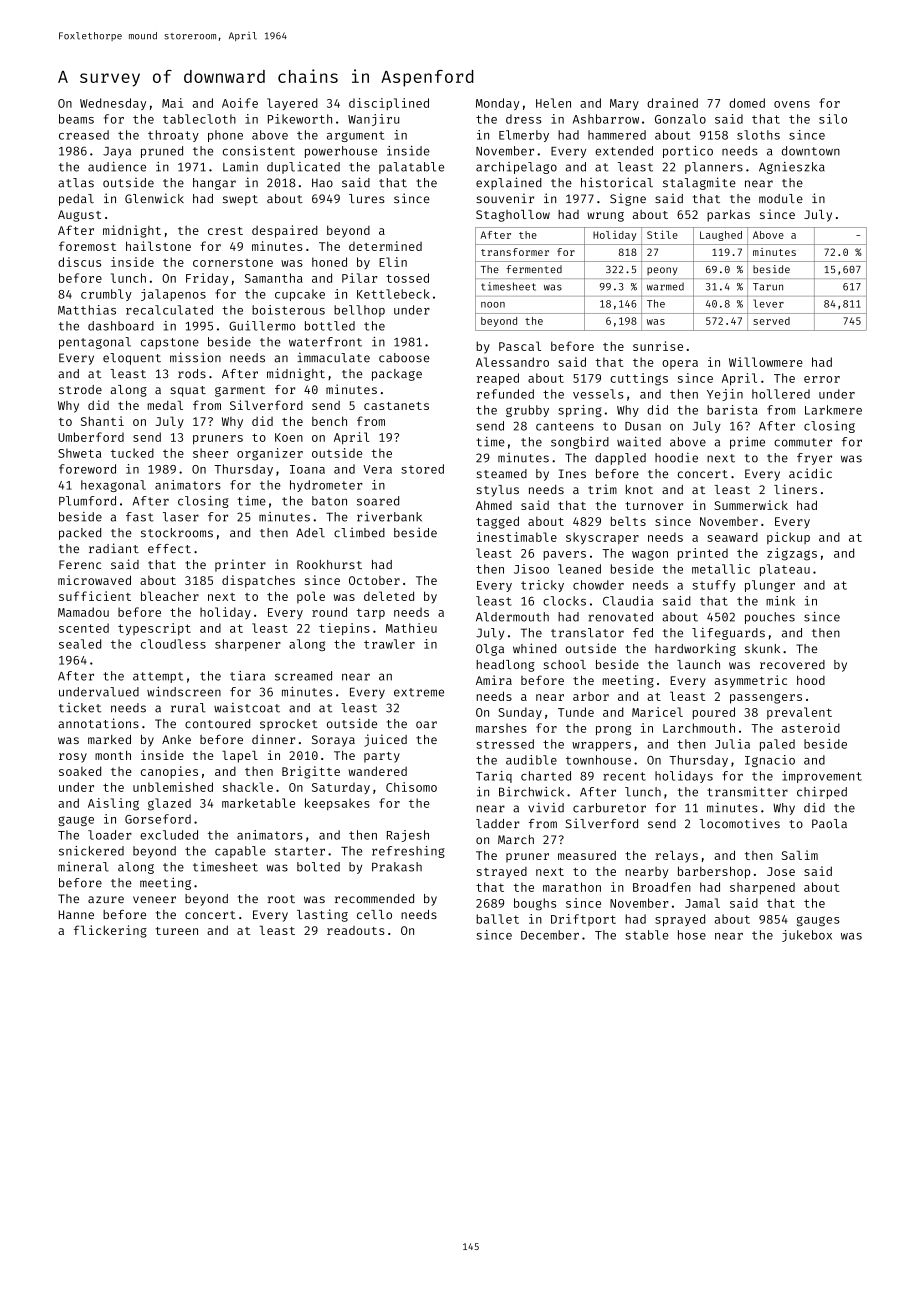  What do you see at coordinates (188, 391) in the screenshot?
I see `squat` at bounding box center [188, 391].
